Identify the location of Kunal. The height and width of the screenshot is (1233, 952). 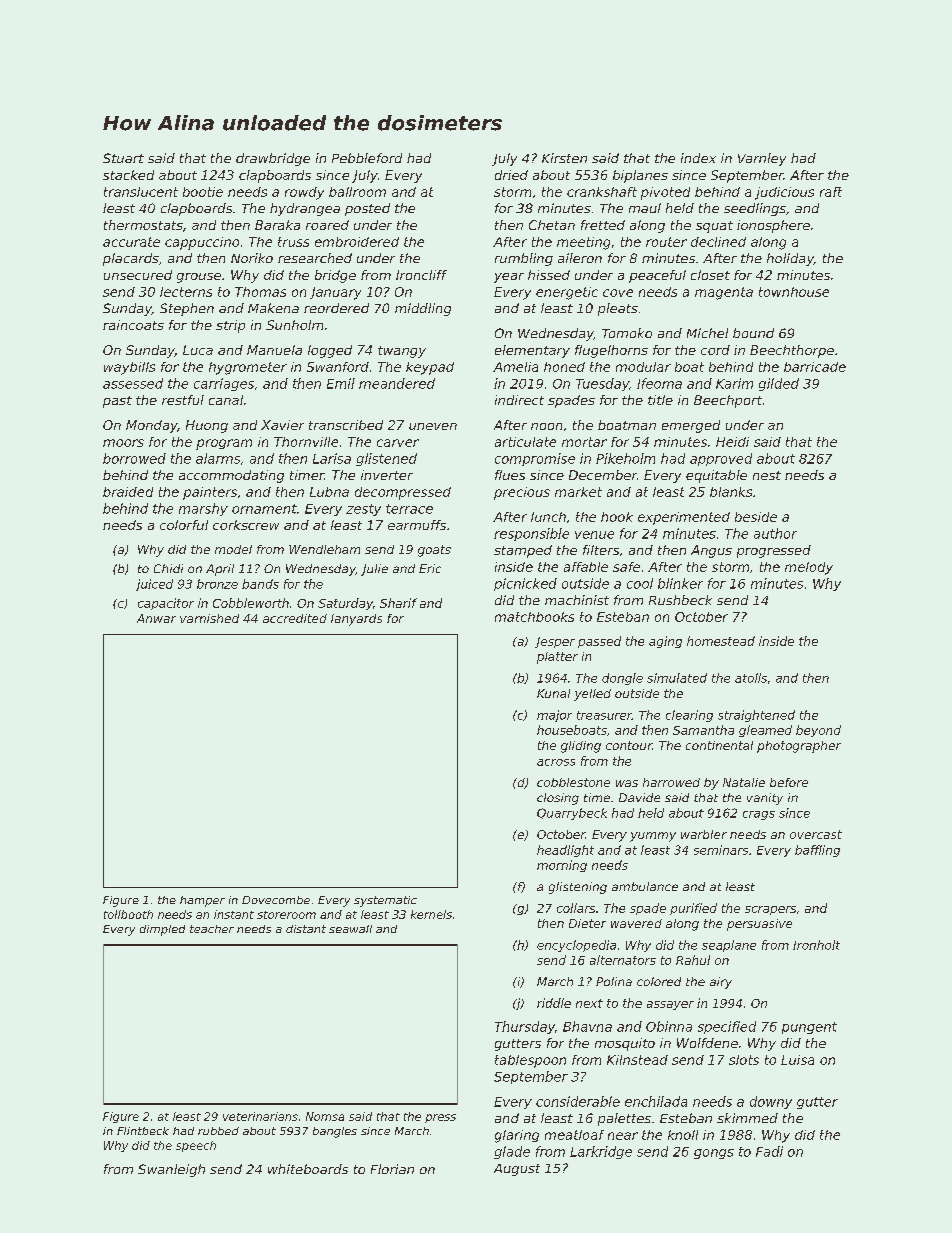
(553, 693).
